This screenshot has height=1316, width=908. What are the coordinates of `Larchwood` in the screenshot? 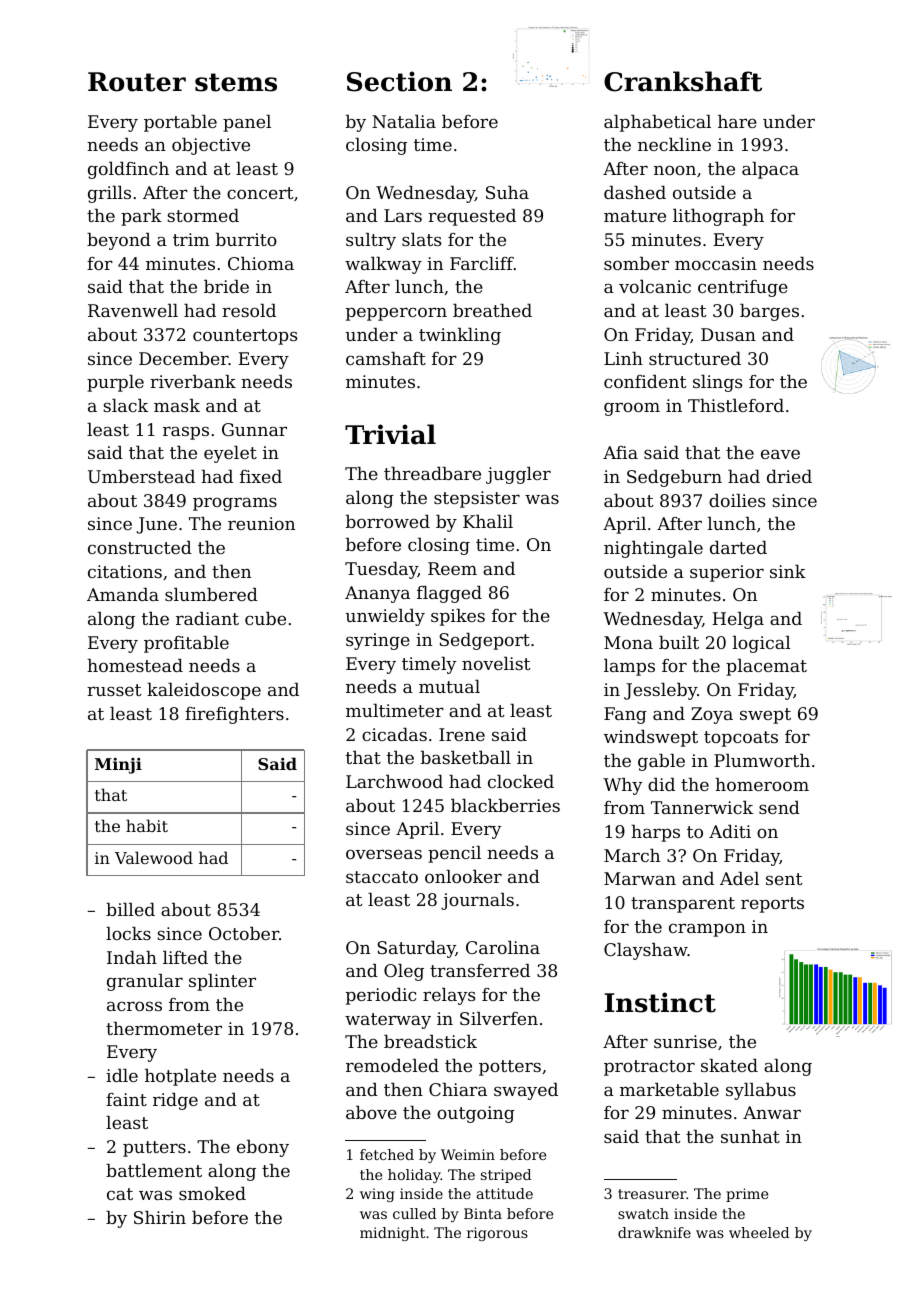 It's located at (394, 781).
